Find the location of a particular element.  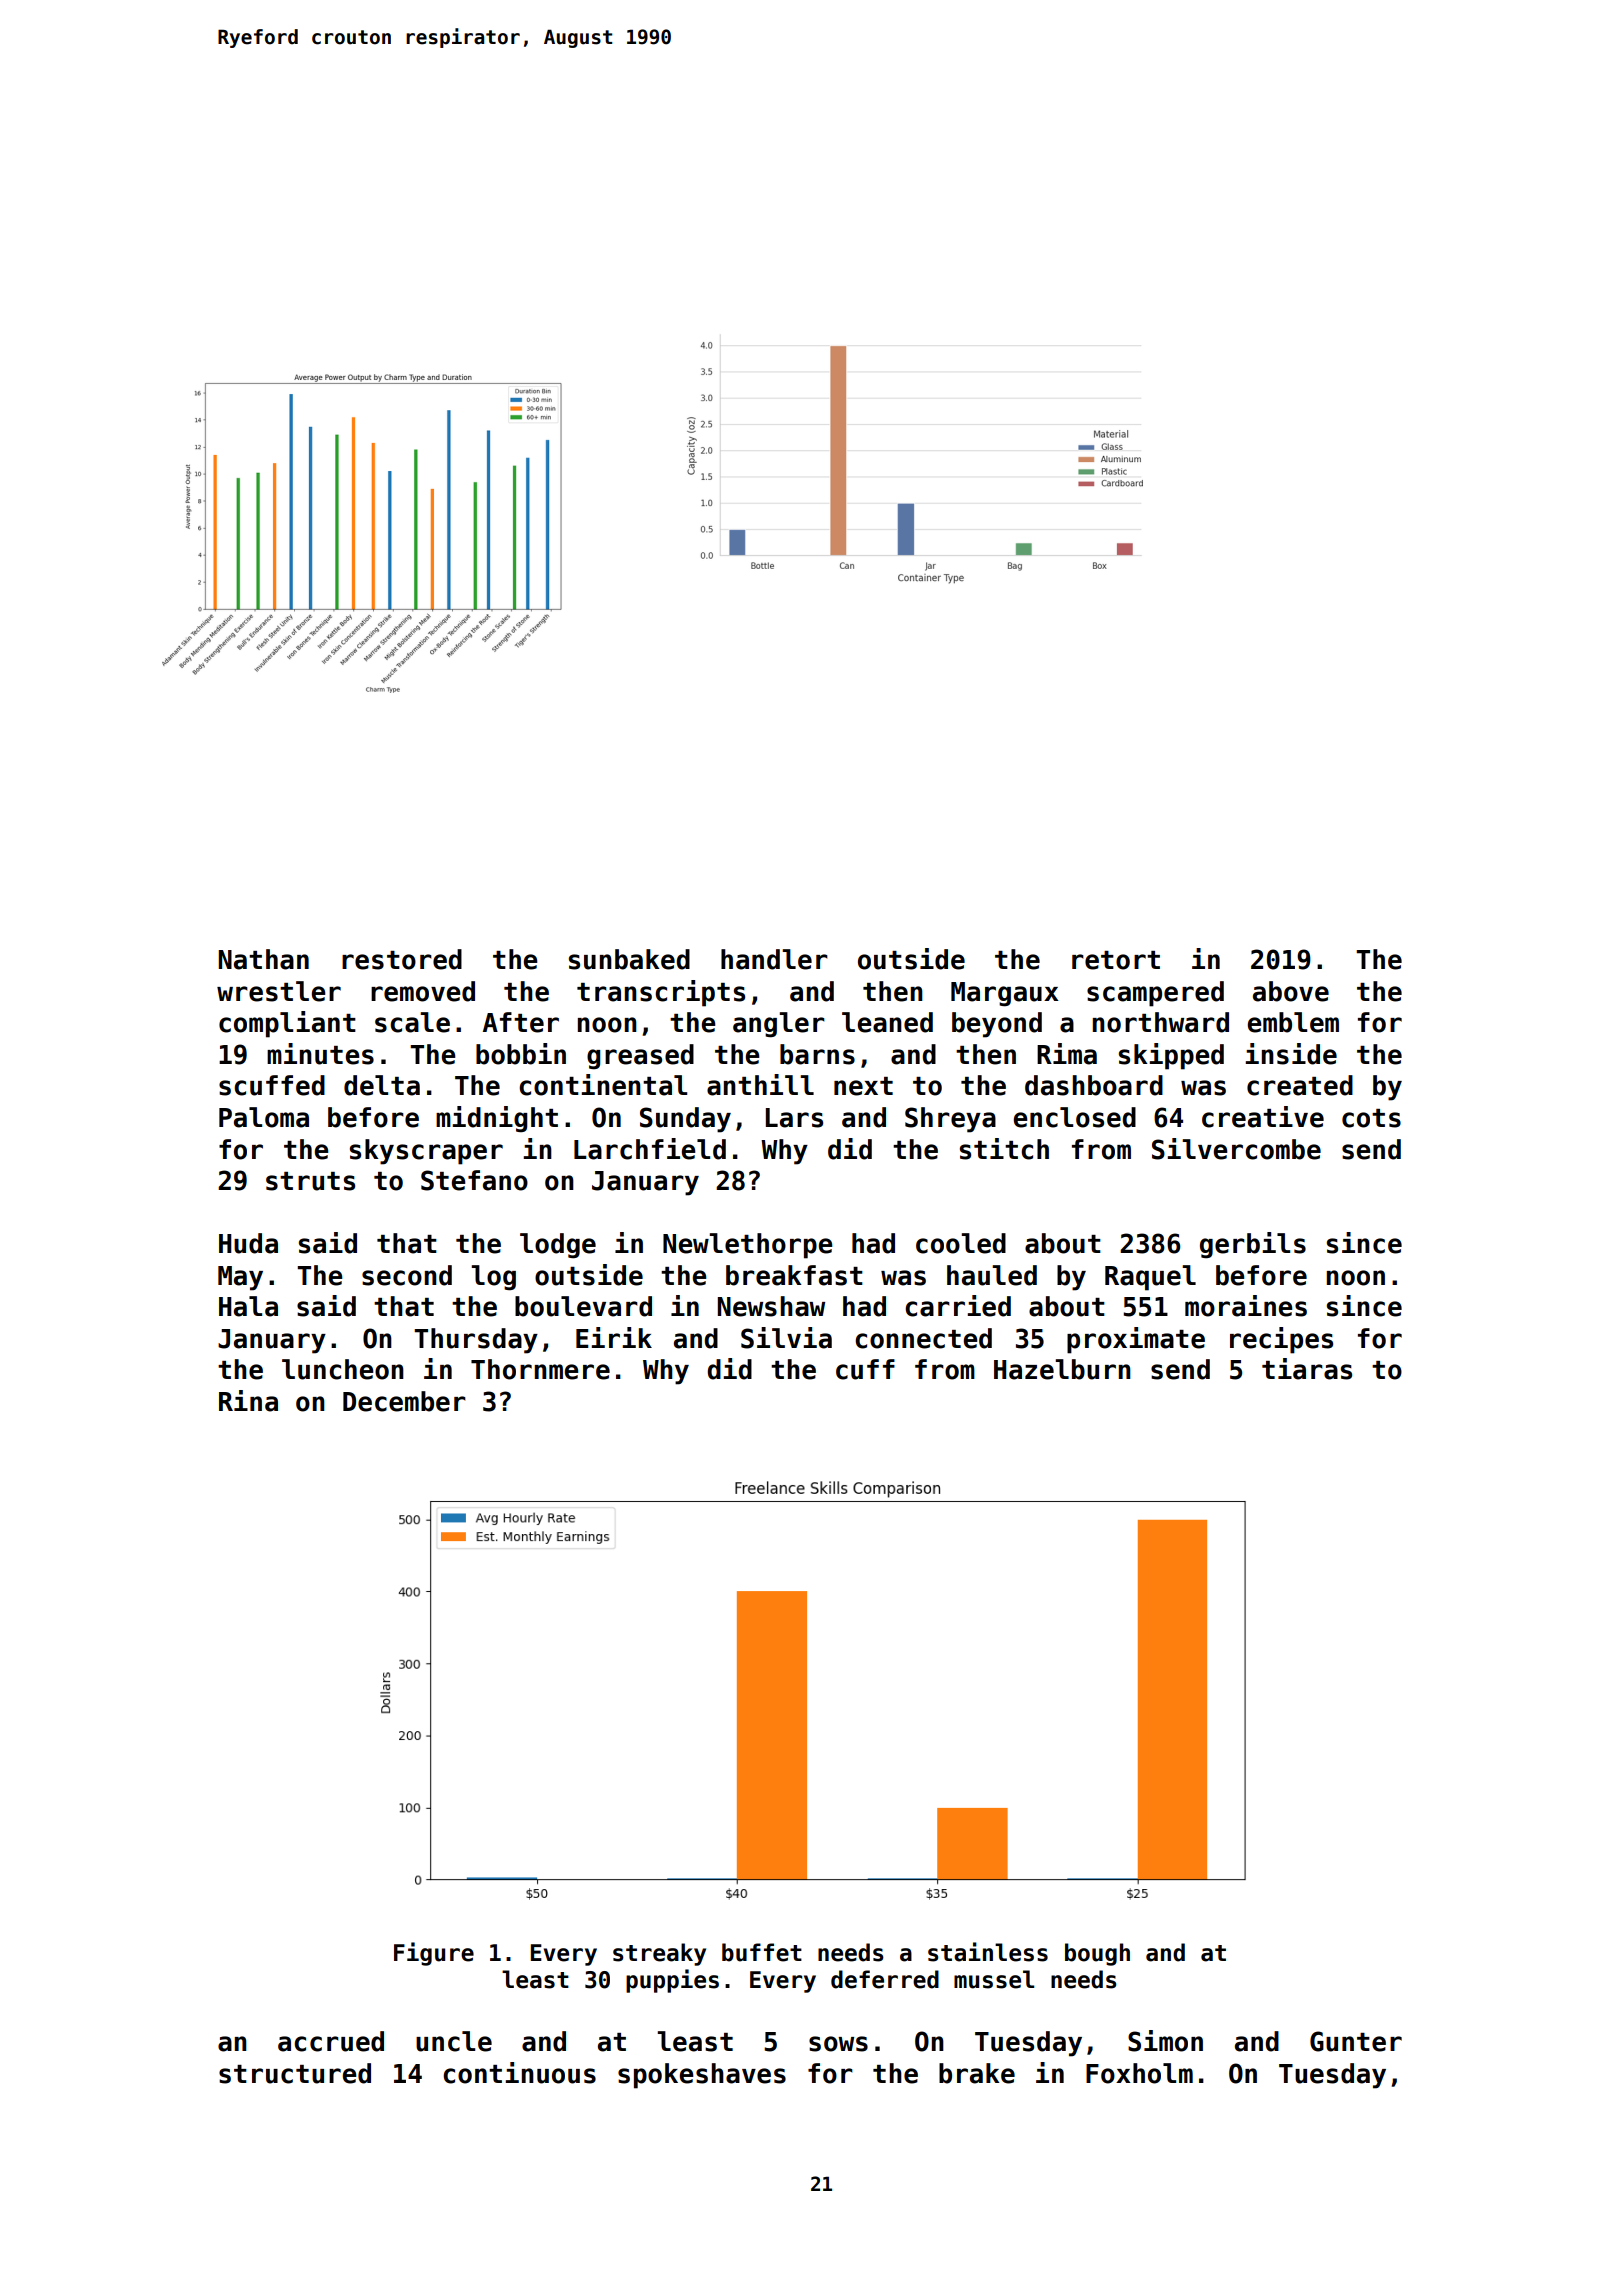

creative is located at coordinates (1263, 1117).
